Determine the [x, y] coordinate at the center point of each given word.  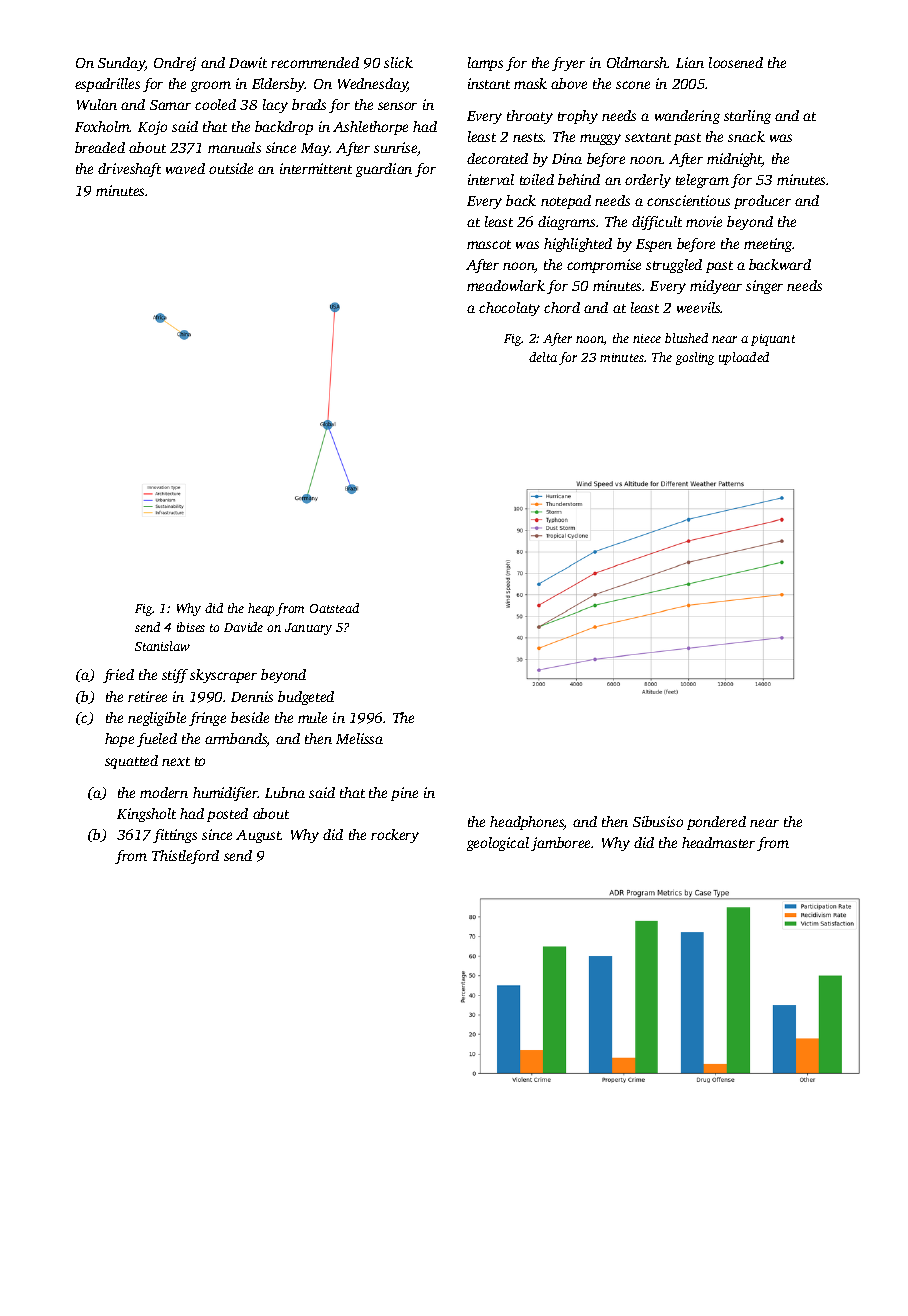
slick [398, 62]
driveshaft [129, 170]
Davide [243, 627]
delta [543, 357]
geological [498, 844]
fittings [175, 836]
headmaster [718, 842]
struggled [674, 266]
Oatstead [334, 608]
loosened [736, 62]
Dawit [248, 62]
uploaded [744, 358]
